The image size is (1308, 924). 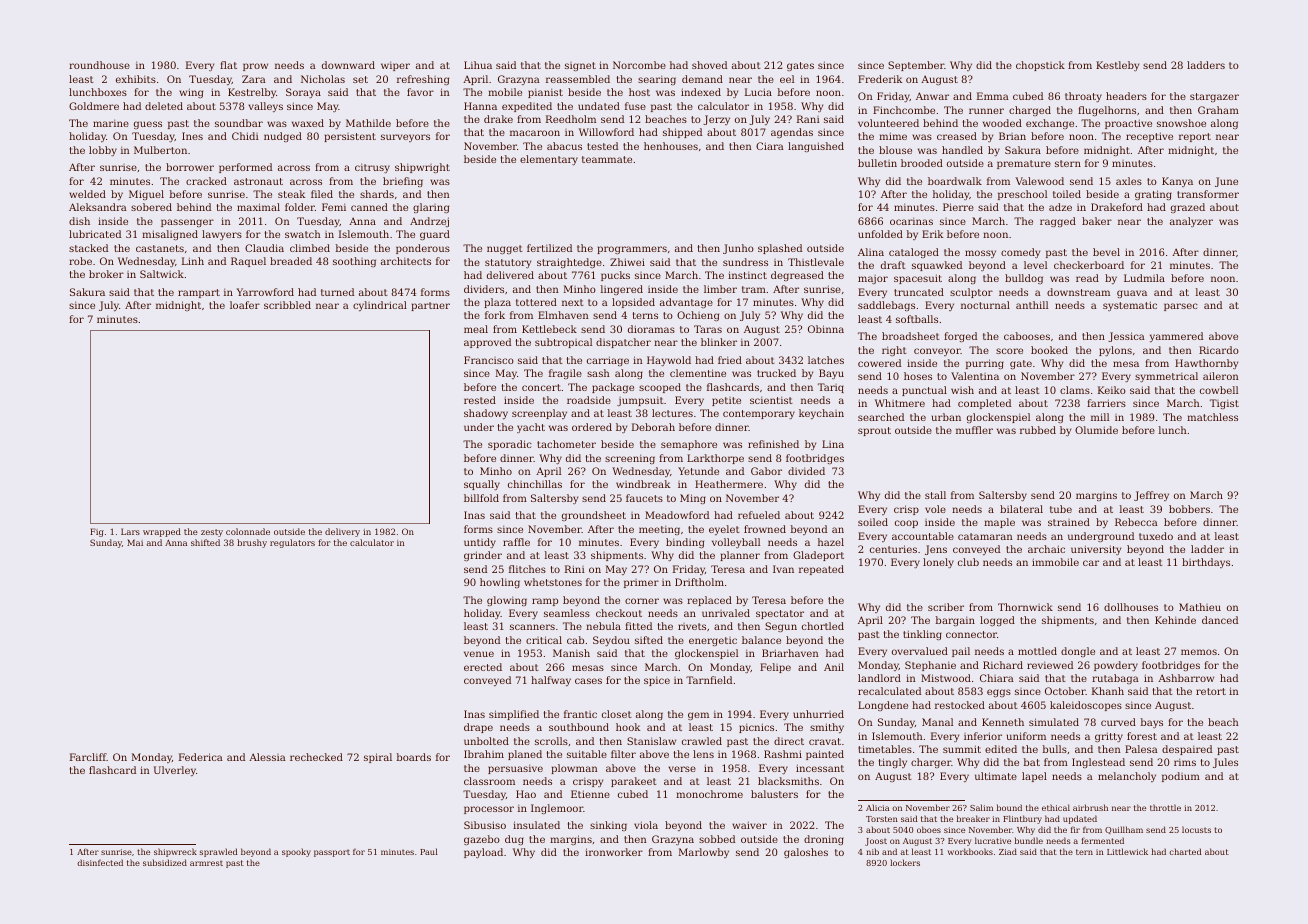 What do you see at coordinates (1127, 851) in the page?
I see `Littlewick` at bounding box center [1127, 851].
